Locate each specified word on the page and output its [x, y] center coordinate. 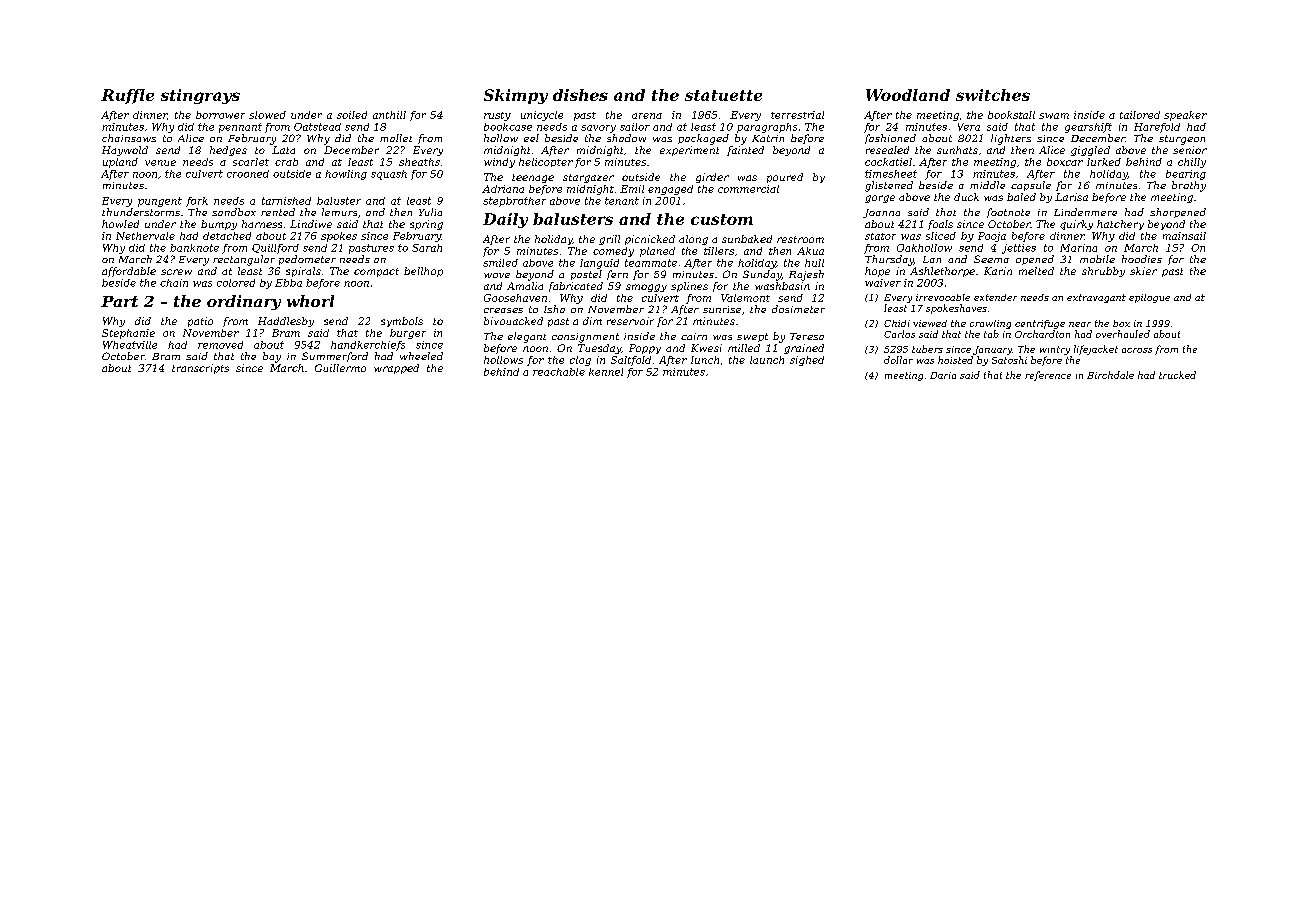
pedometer [307, 260]
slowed [267, 115]
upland [120, 163]
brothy [1189, 186]
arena [647, 116]
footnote [1008, 213]
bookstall [1011, 115]
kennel [606, 372]
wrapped [396, 369]
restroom [800, 239]
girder [712, 178]
